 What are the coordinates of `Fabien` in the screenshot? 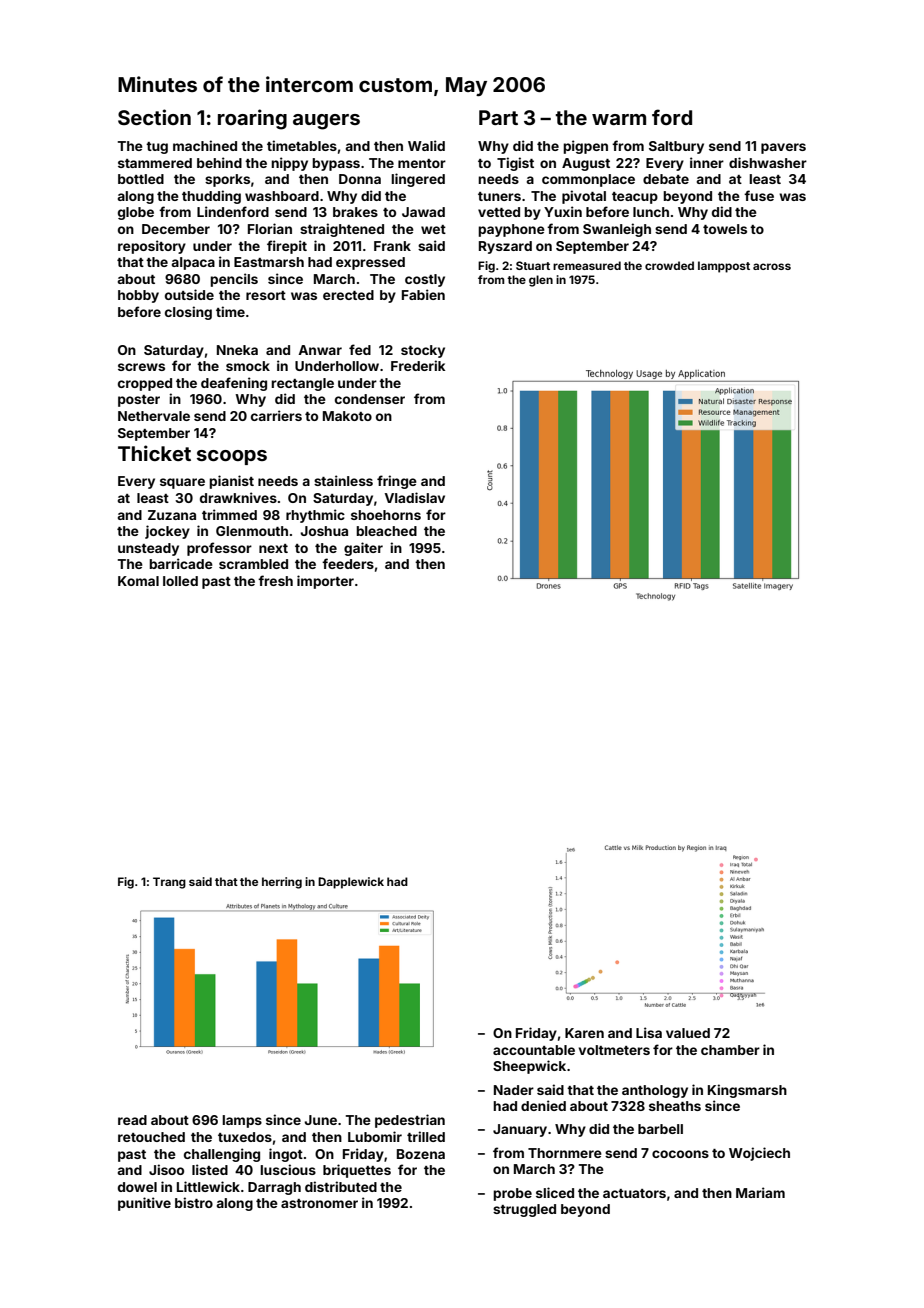 It's located at (423, 294).
